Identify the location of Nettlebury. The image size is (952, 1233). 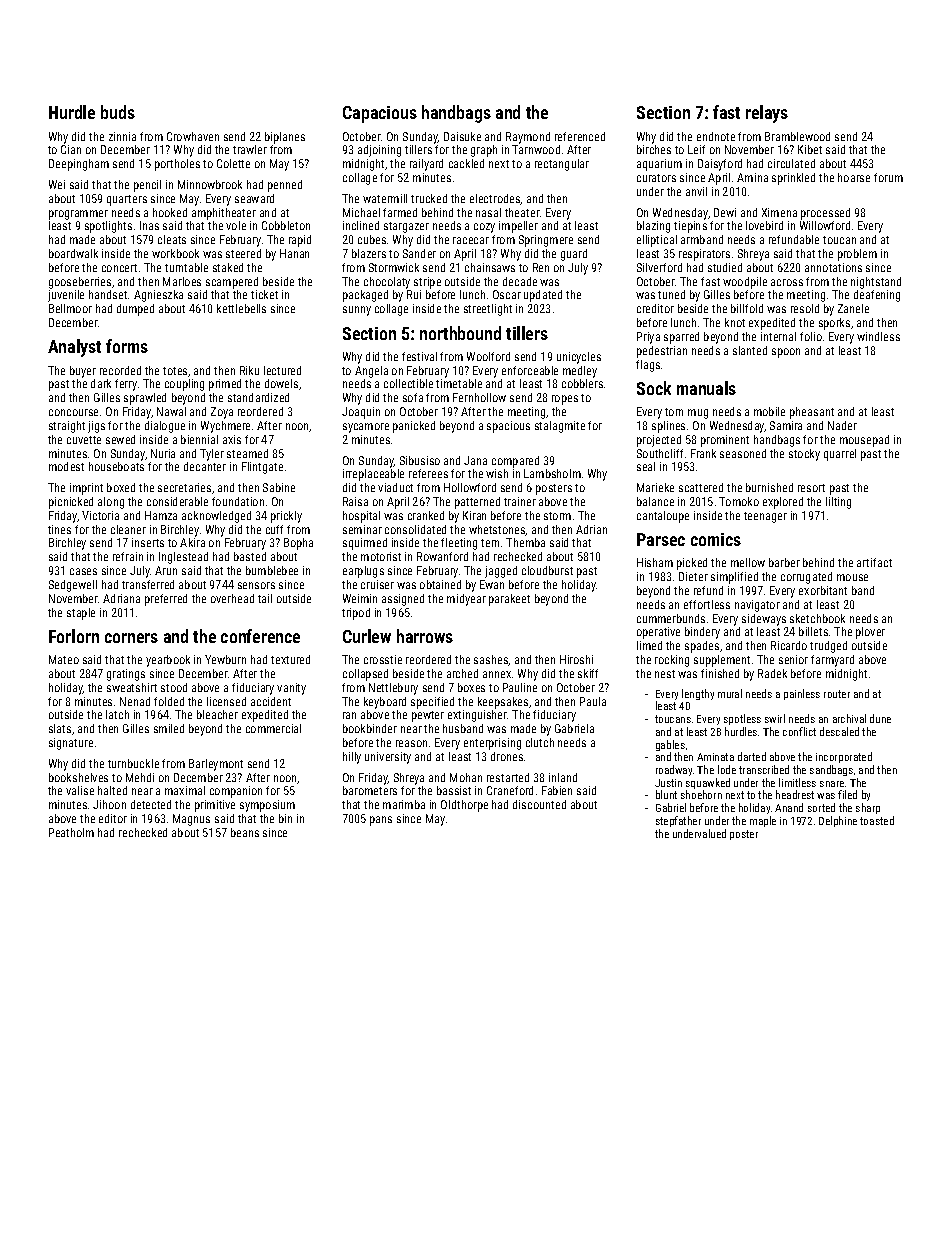
(393, 689).
